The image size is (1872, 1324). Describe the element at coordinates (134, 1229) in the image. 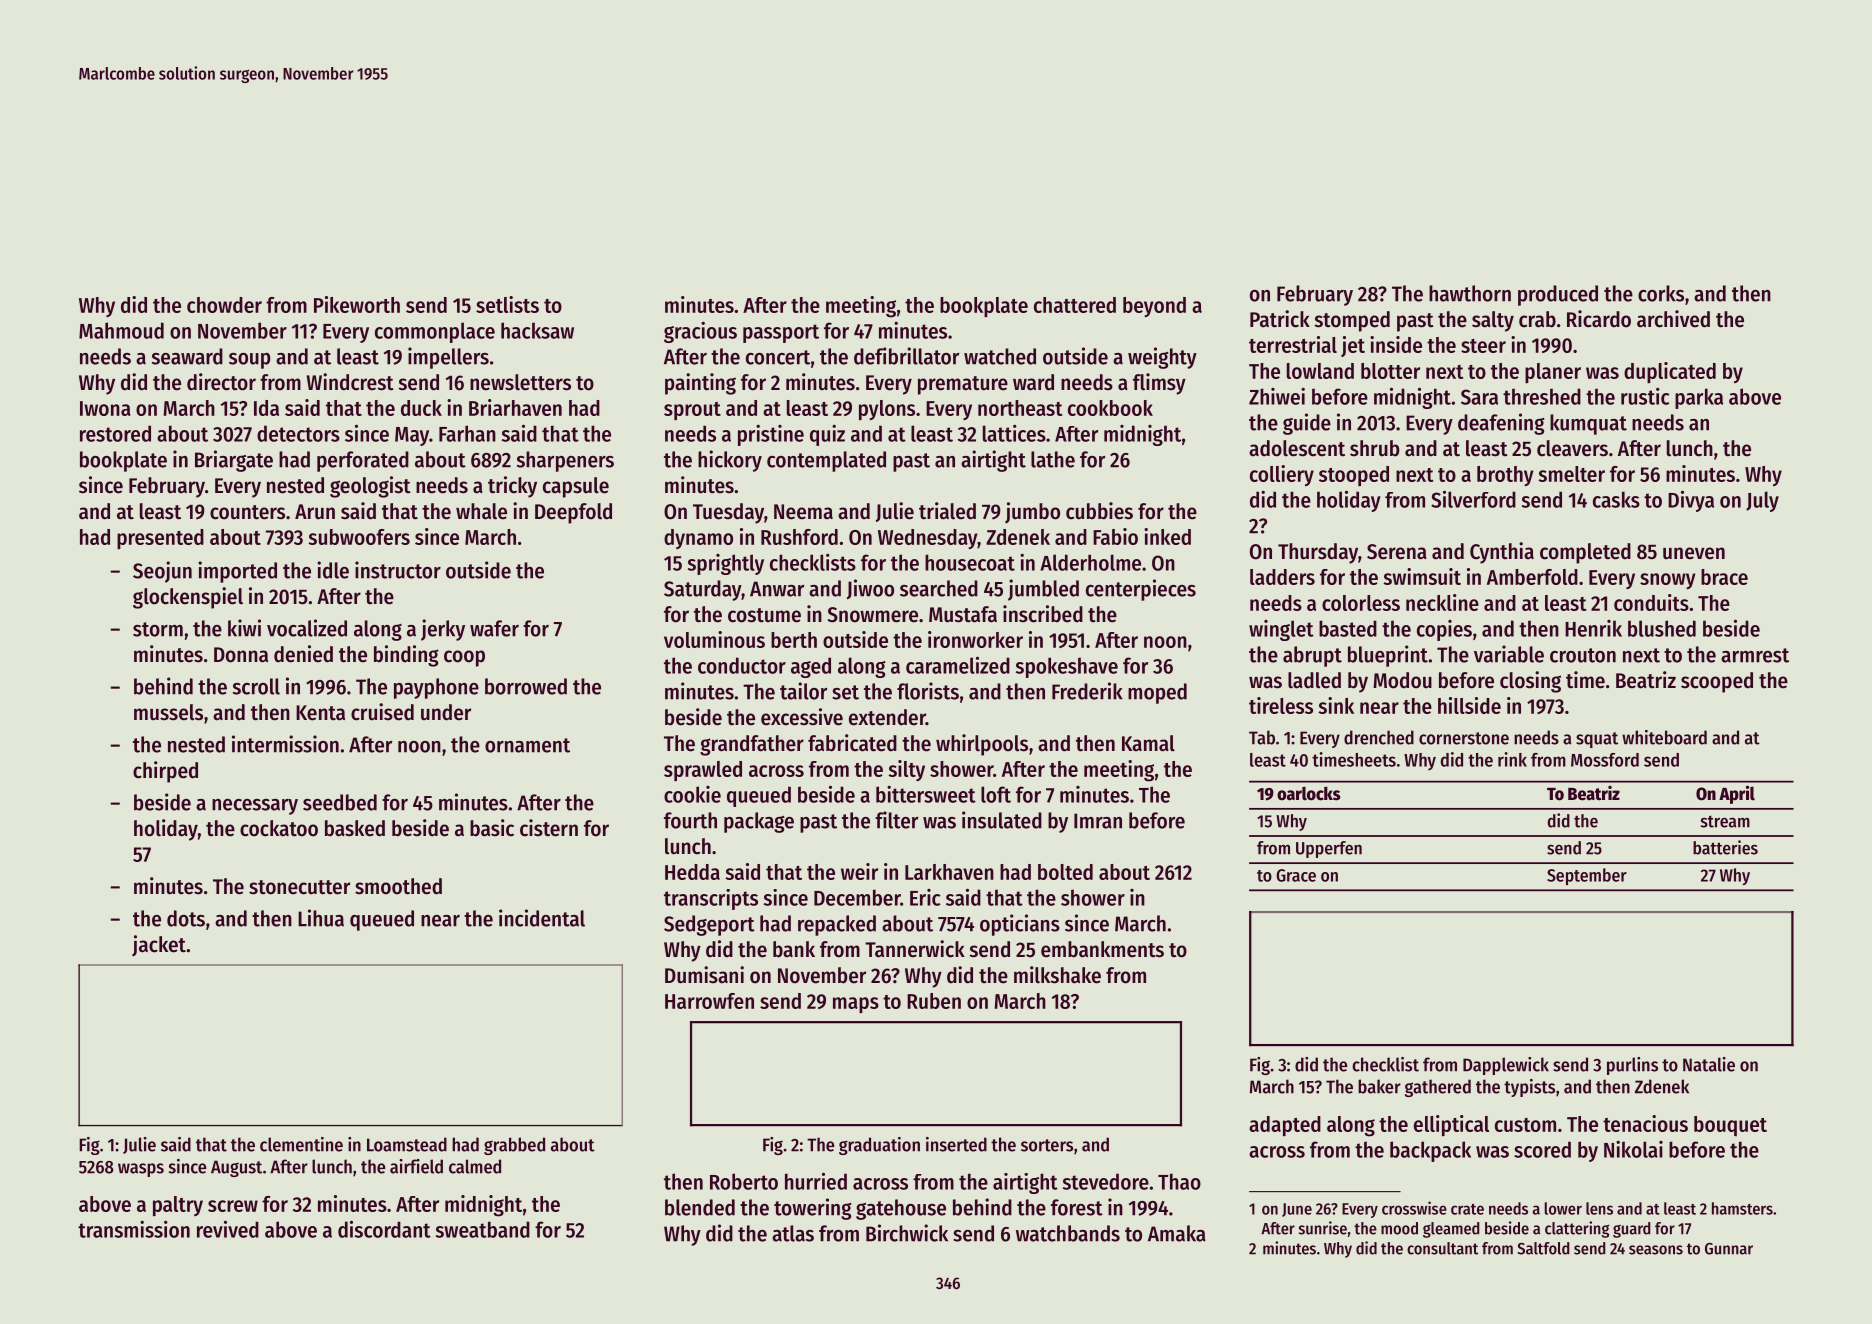

I see `transmission` at that location.
